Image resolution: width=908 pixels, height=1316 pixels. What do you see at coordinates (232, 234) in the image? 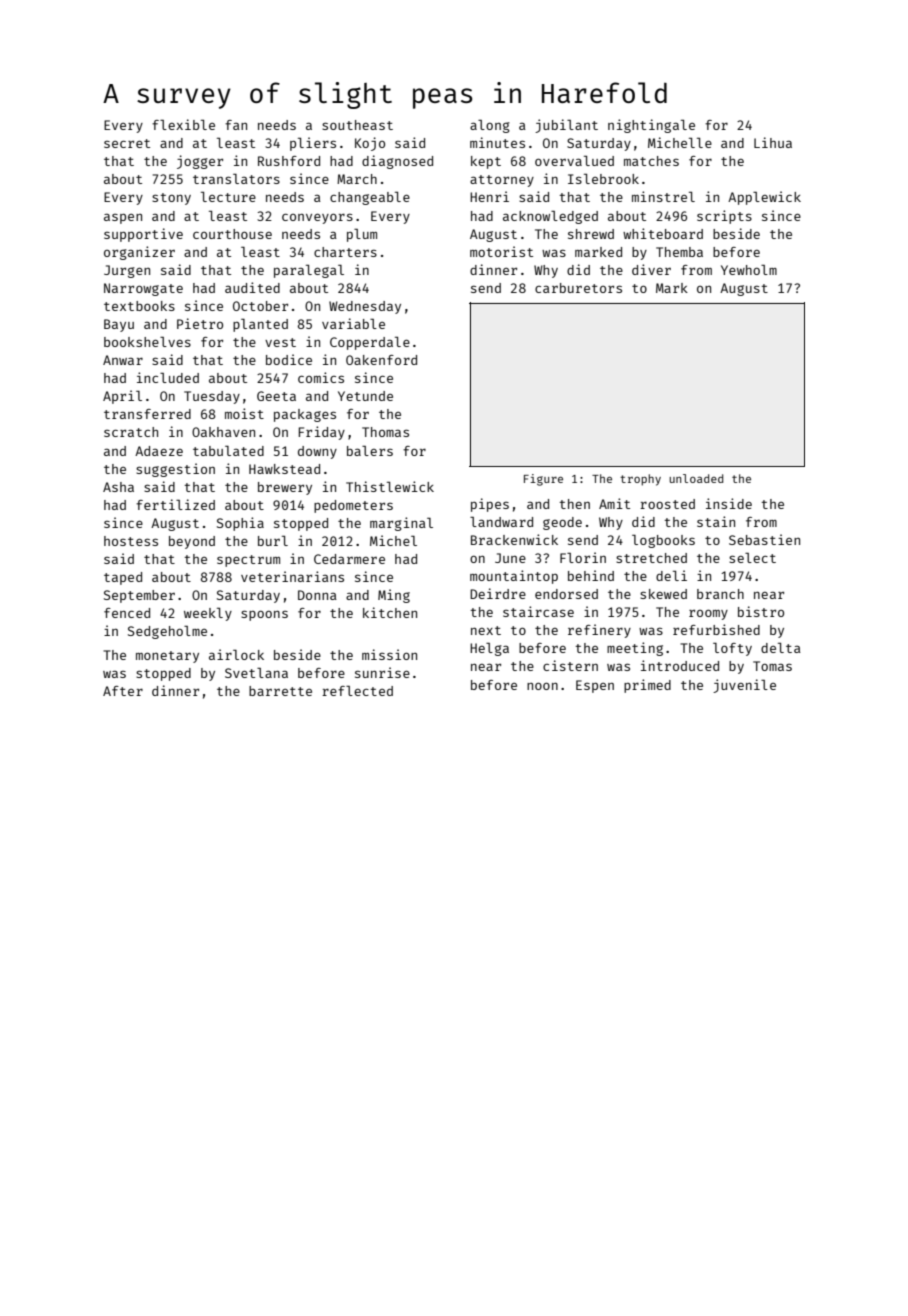
I see `courthouse` at bounding box center [232, 234].
